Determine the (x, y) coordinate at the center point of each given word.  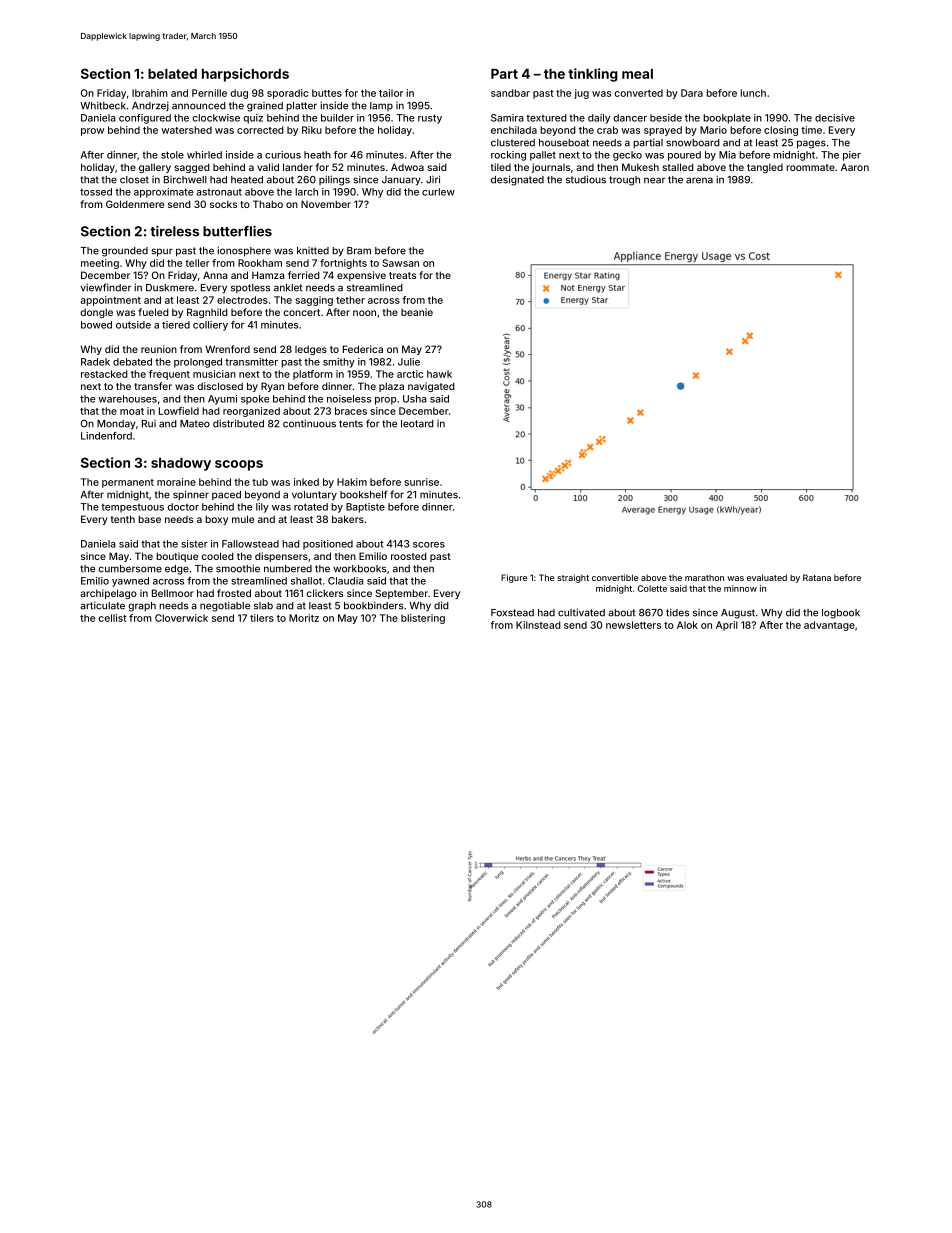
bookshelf (363, 494)
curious (283, 155)
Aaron (855, 167)
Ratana (817, 577)
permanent (128, 483)
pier (852, 156)
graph (142, 607)
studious (586, 179)
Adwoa (407, 167)
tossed (96, 192)
